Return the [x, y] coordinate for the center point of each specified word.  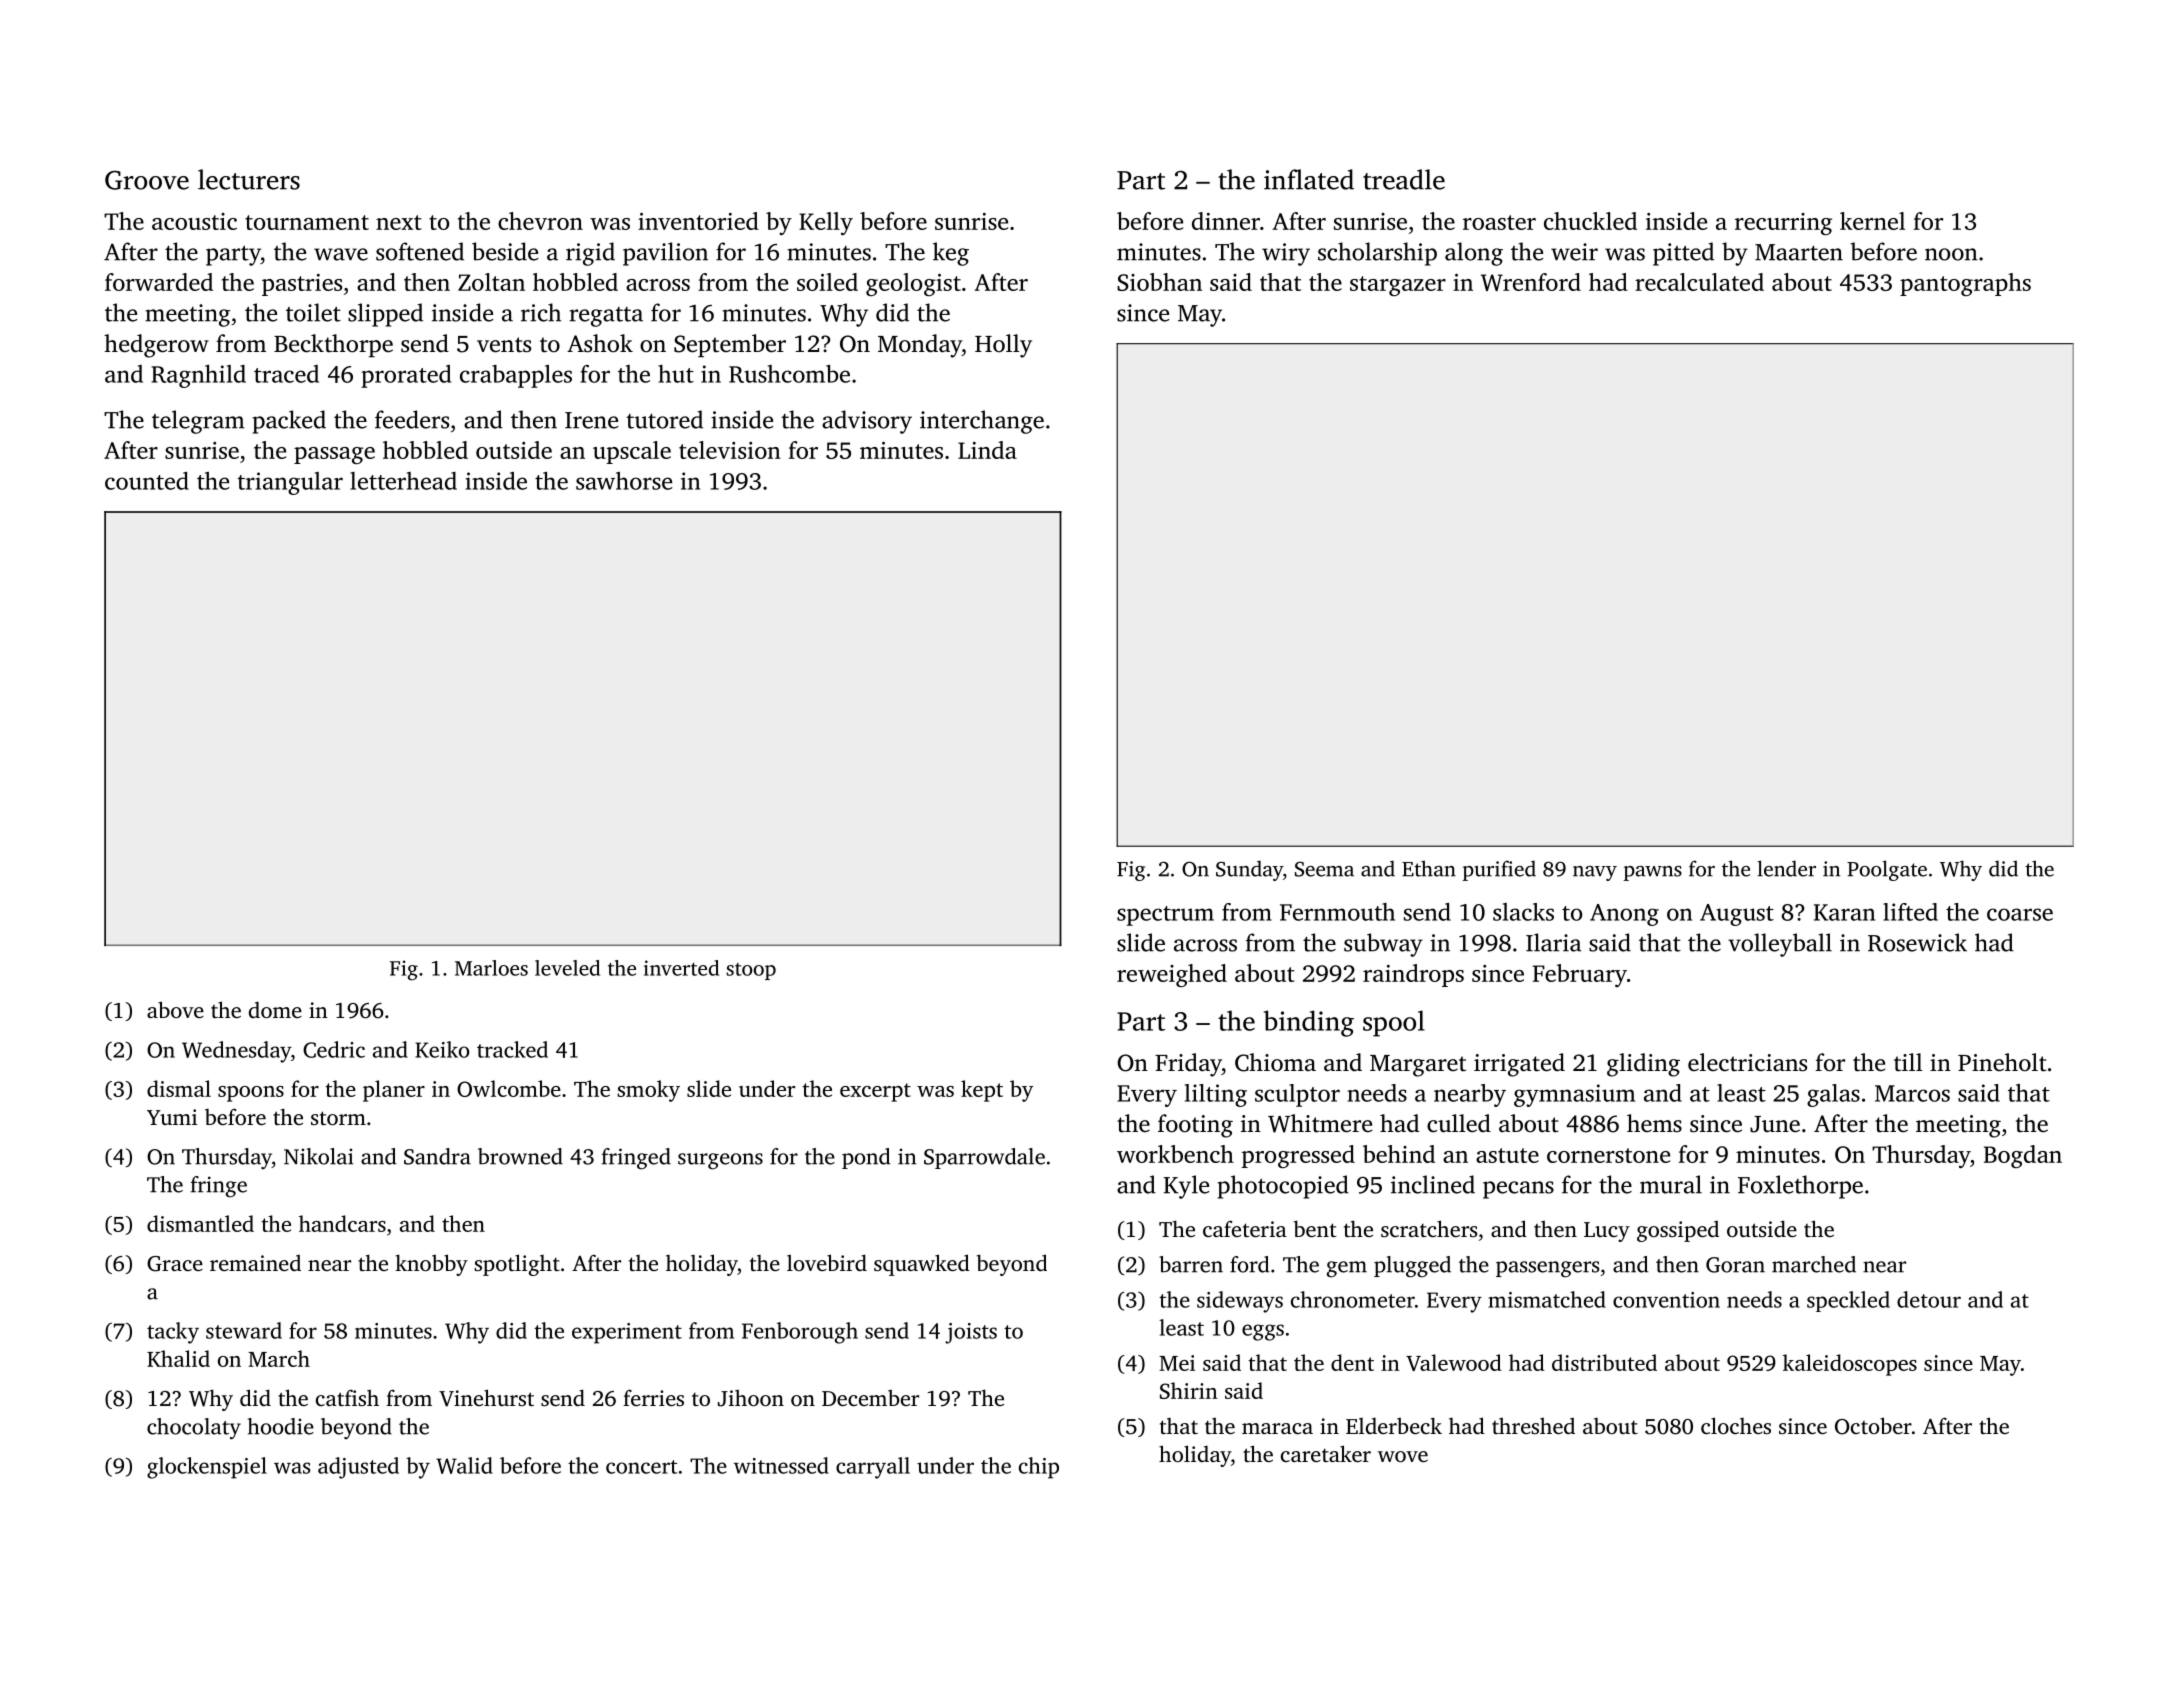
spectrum [1165, 916]
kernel [1872, 221]
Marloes [491, 968]
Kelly [826, 223]
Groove [147, 180]
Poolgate [1887, 870]
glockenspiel [207, 1468]
